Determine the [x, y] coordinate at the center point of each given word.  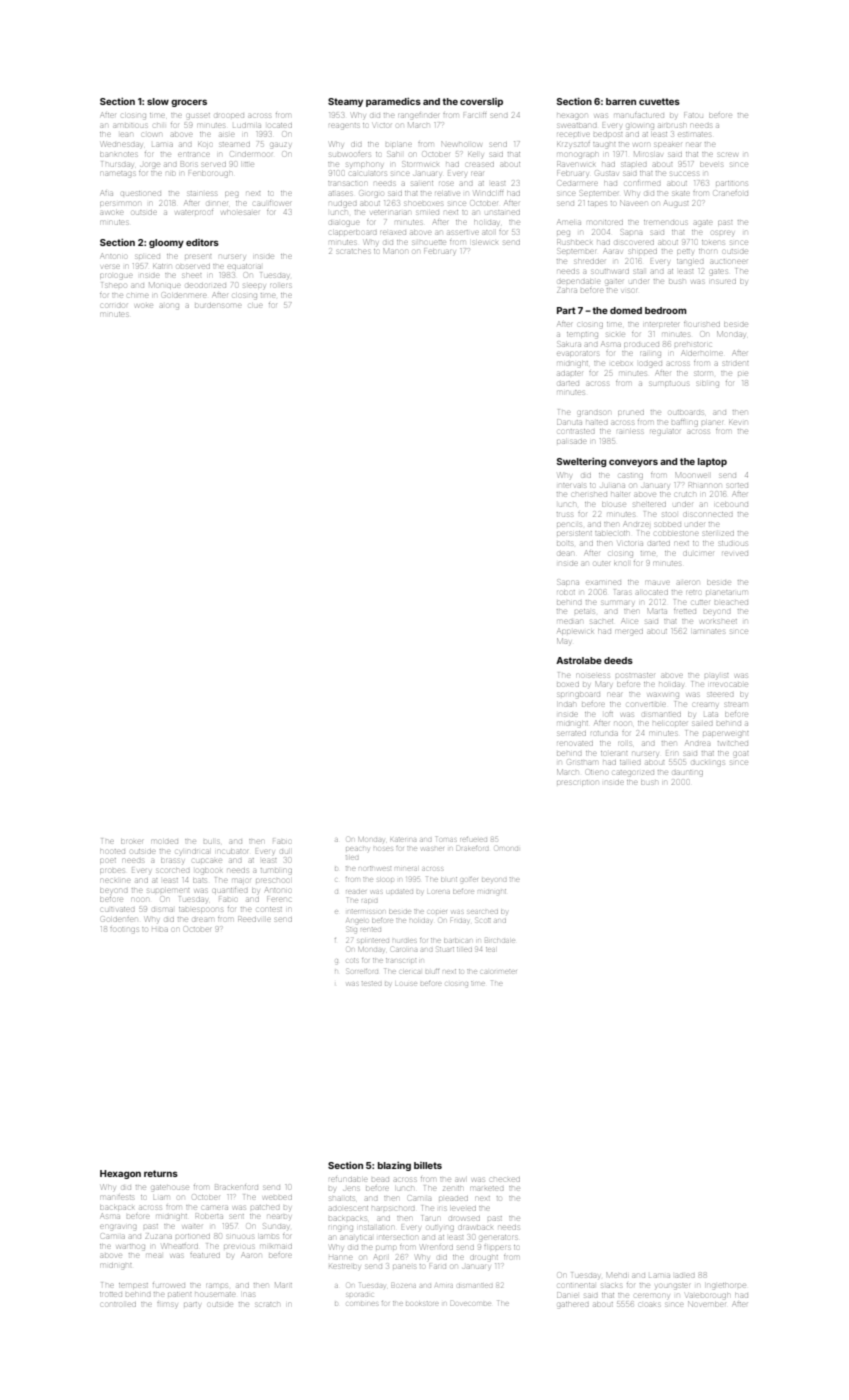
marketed [487, 1188]
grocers [189, 103]
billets [428, 1165]
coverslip [481, 102]
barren [621, 101]
